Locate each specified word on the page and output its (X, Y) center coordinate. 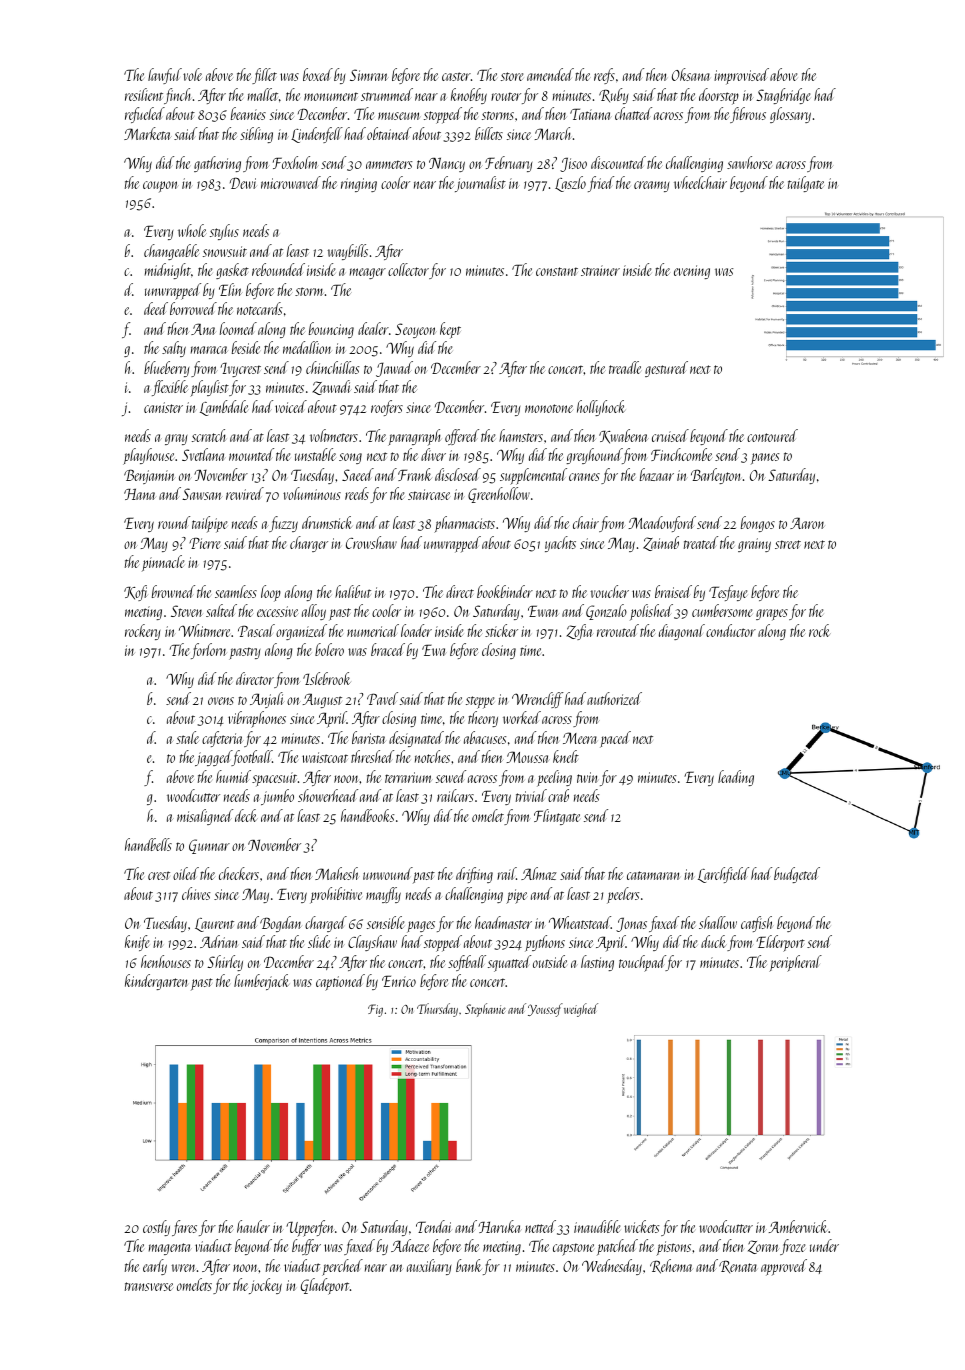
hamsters (521, 435)
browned (173, 591)
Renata (738, 1266)
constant (557, 271)
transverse (149, 1286)
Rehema (671, 1266)
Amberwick (798, 1226)
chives (196, 893)
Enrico (399, 981)
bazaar (657, 474)
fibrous (748, 115)
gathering (217, 164)
